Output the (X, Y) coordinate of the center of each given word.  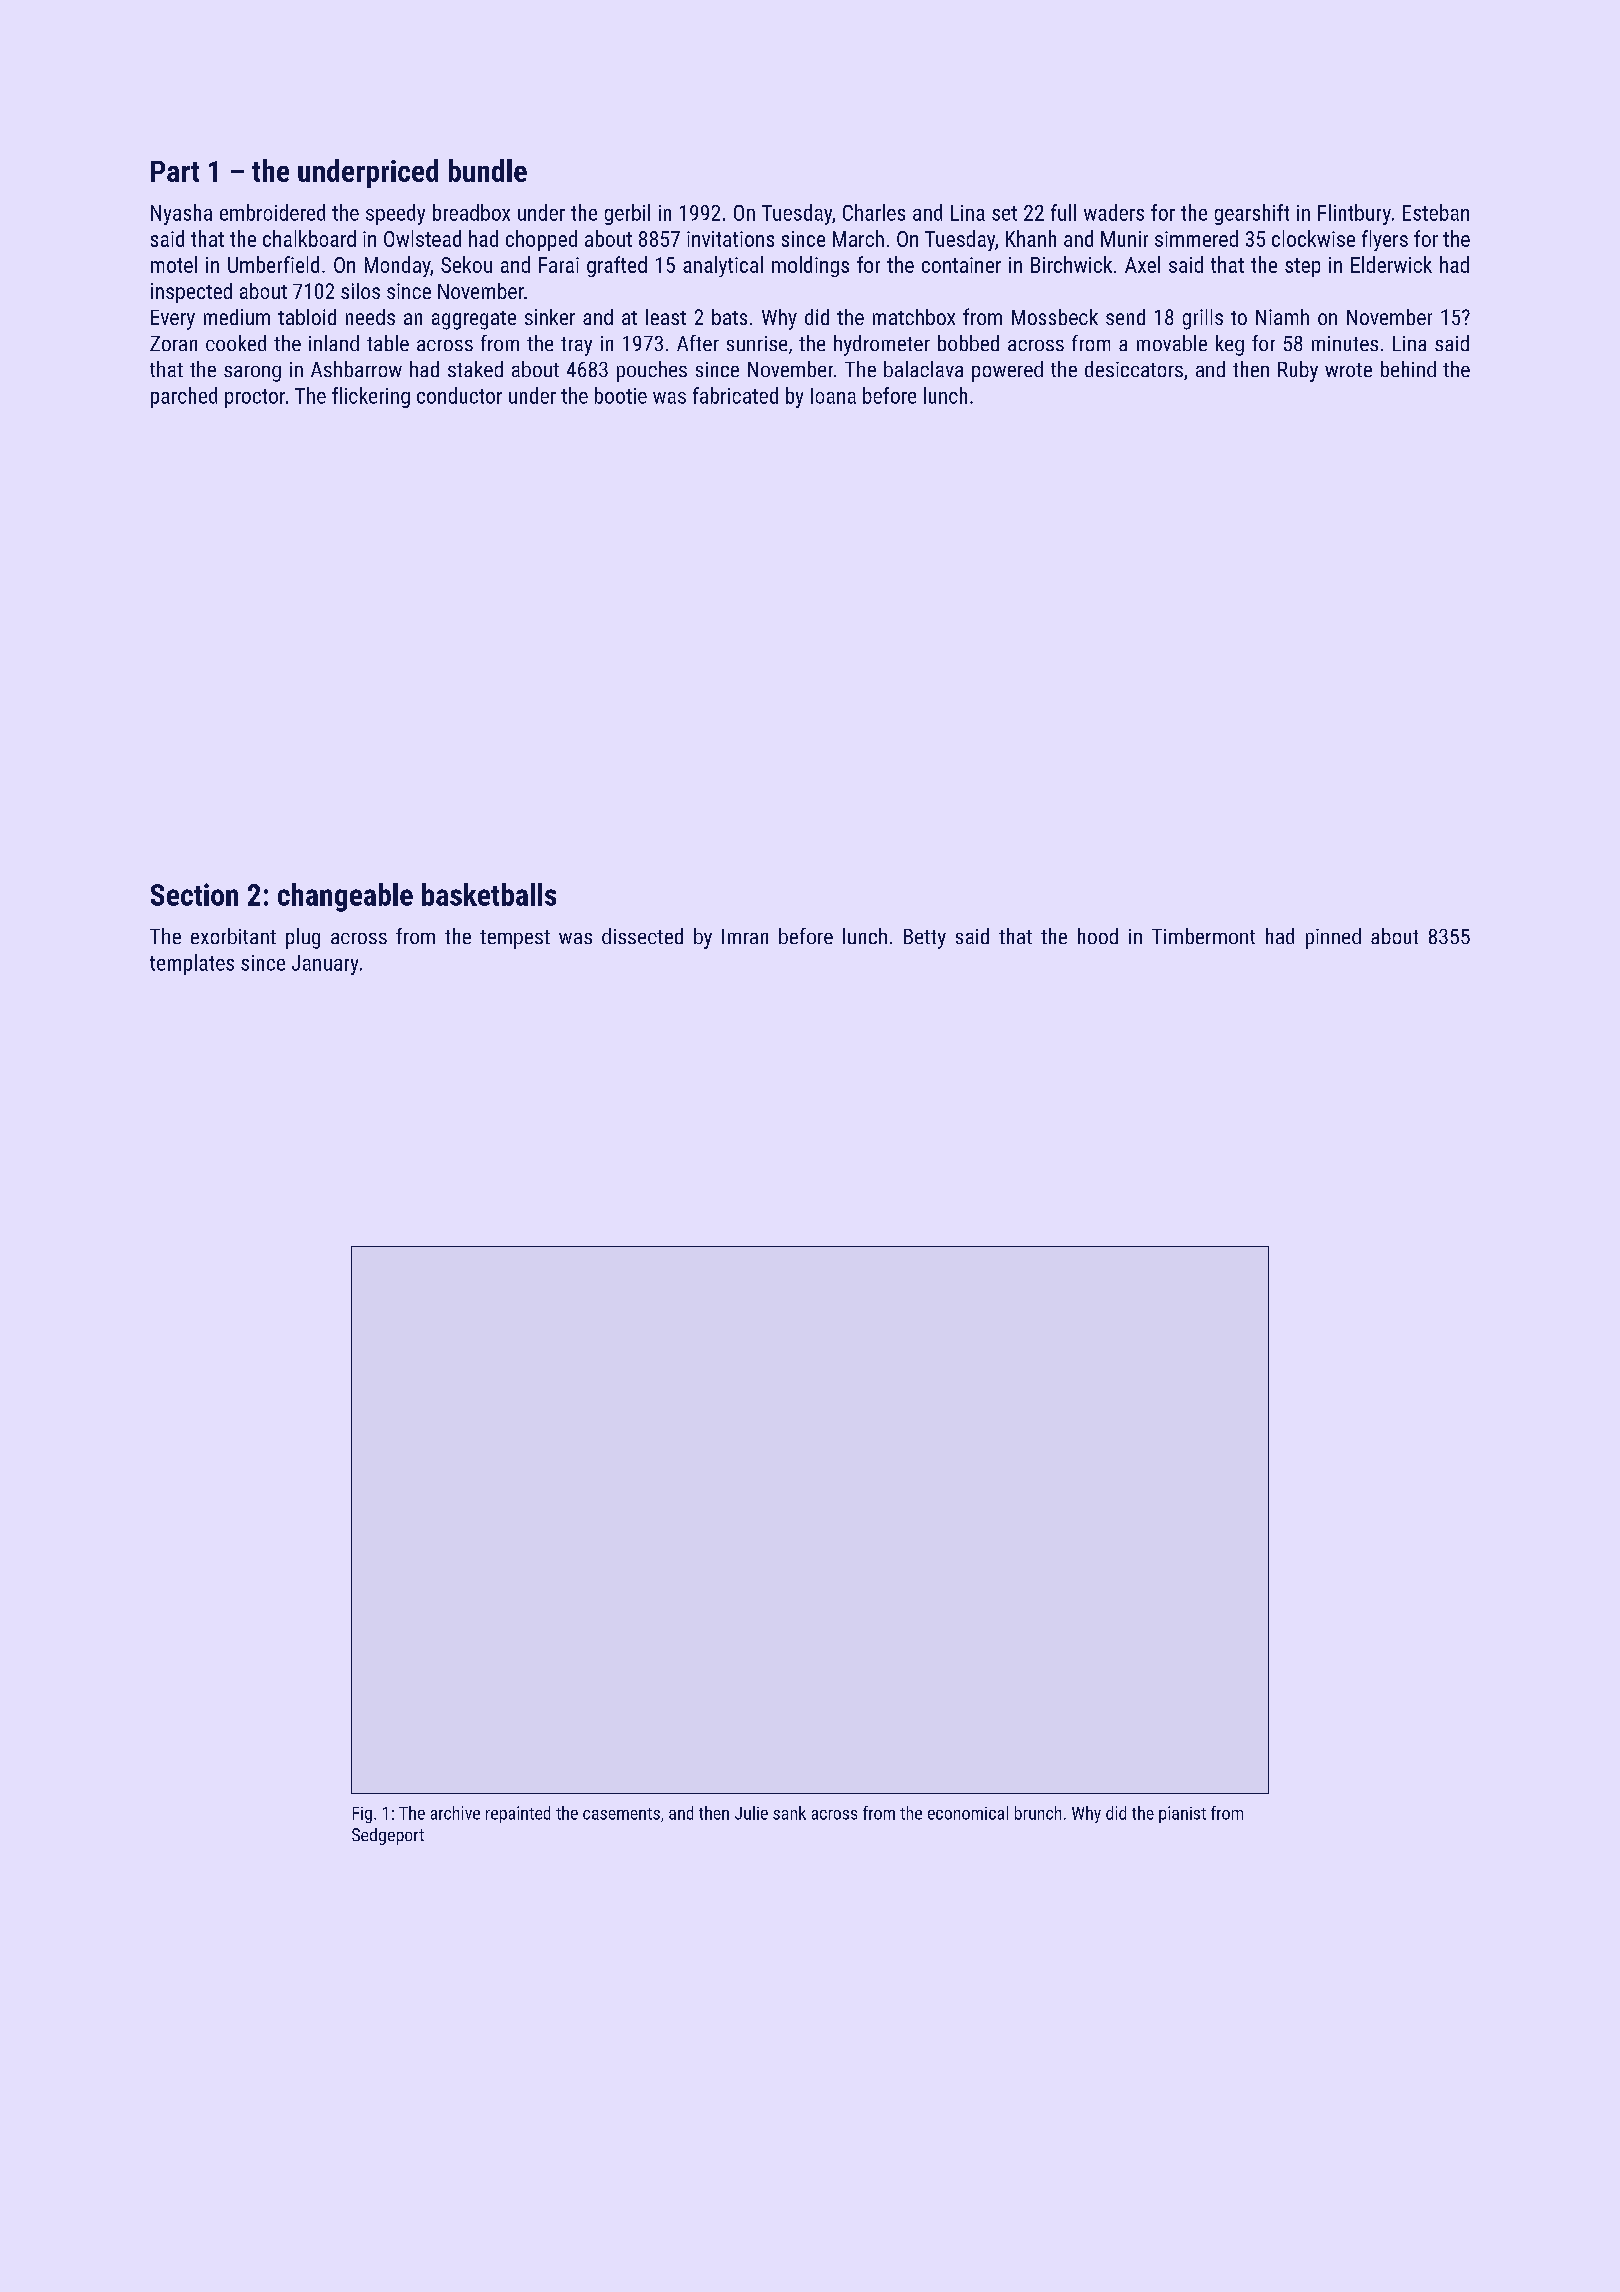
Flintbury (1354, 214)
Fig (362, 1815)
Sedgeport (388, 1836)
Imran (745, 936)
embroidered (272, 212)
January (325, 965)
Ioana (833, 396)
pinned (1333, 938)
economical (968, 1813)
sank (789, 1813)
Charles (874, 212)
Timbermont (1203, 936)
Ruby (1298, 371)
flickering (371, 397)
